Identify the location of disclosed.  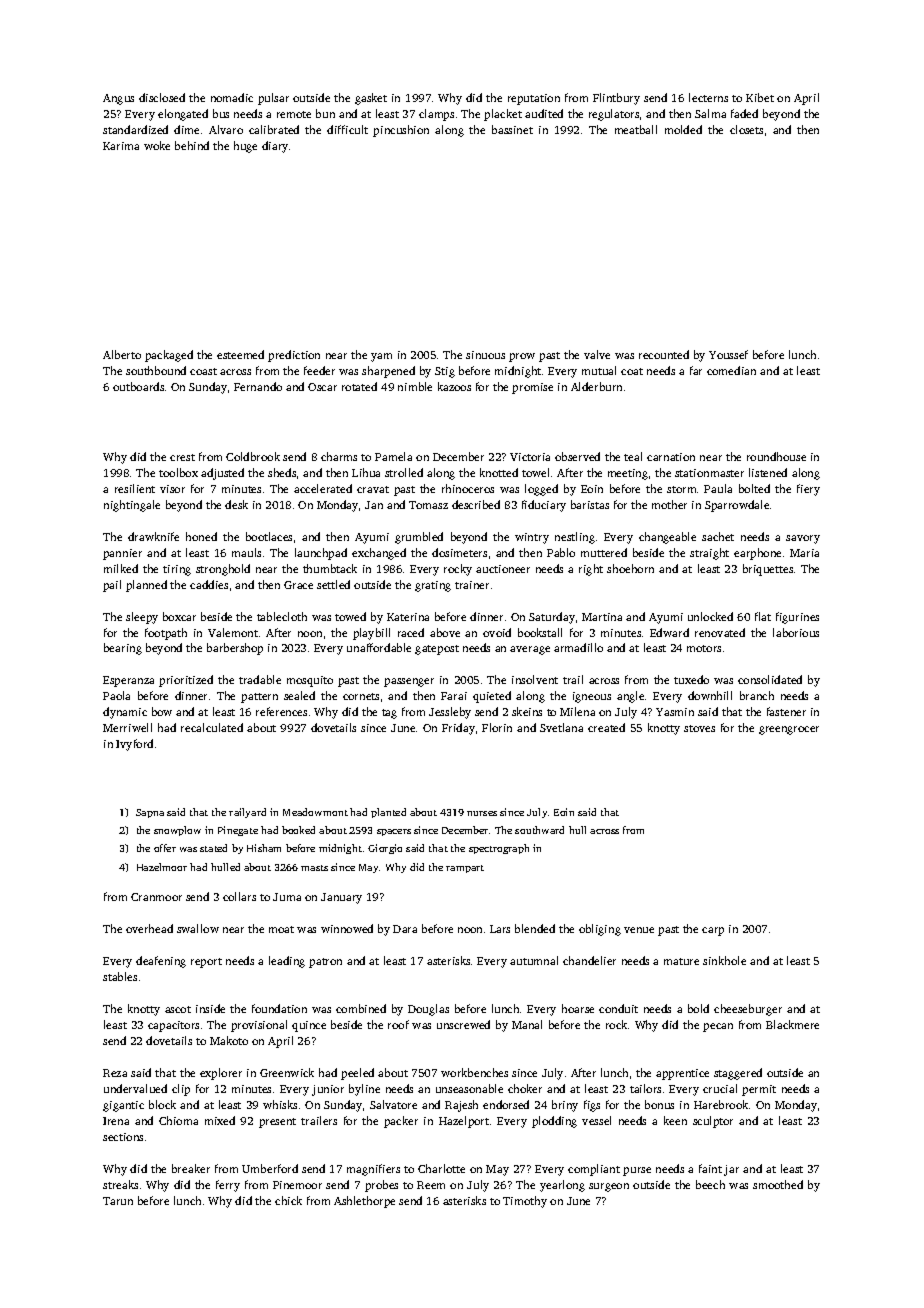
(162, 97).
